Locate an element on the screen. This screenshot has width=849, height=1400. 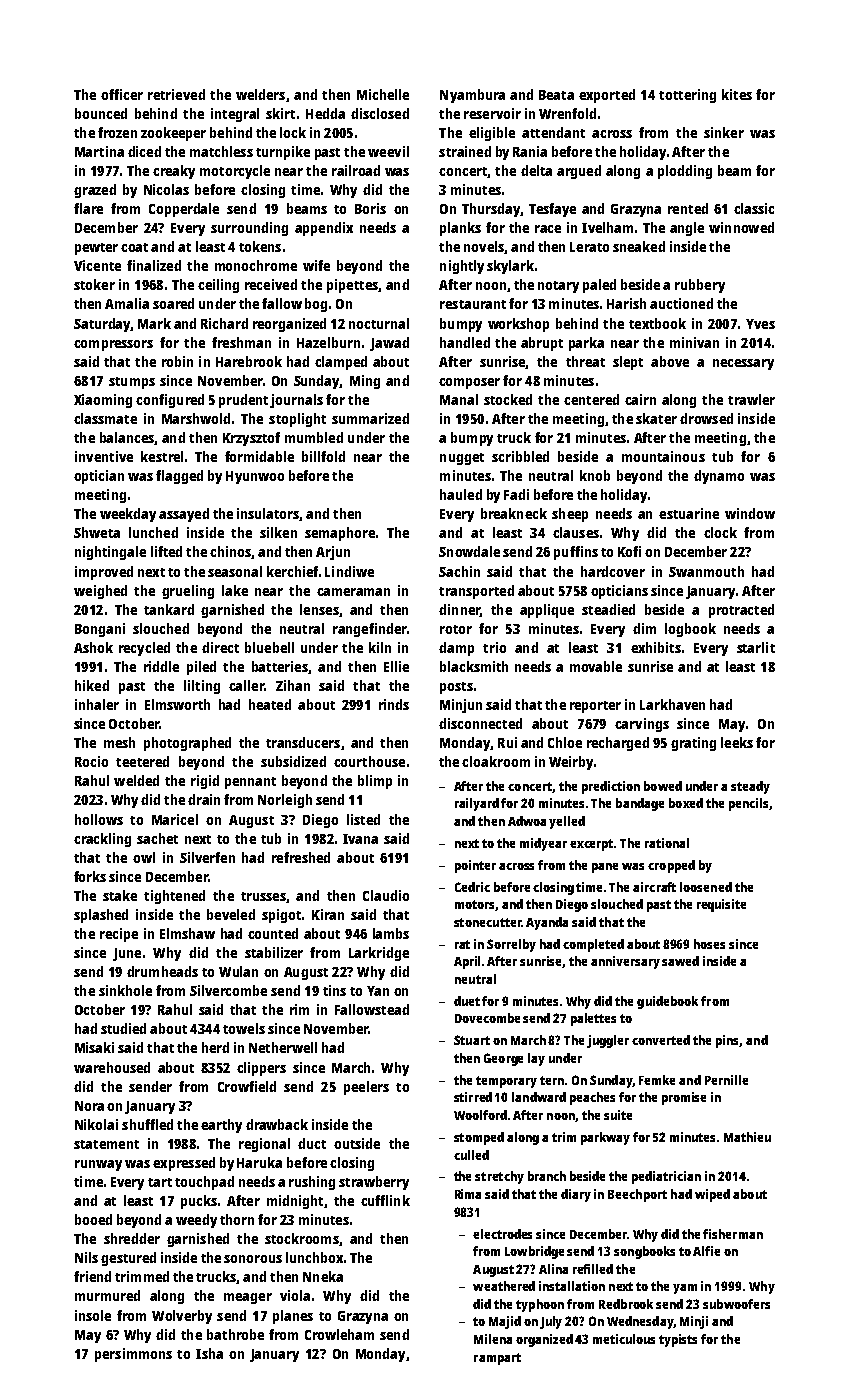
rigid is located at coordinates (205, 782).
